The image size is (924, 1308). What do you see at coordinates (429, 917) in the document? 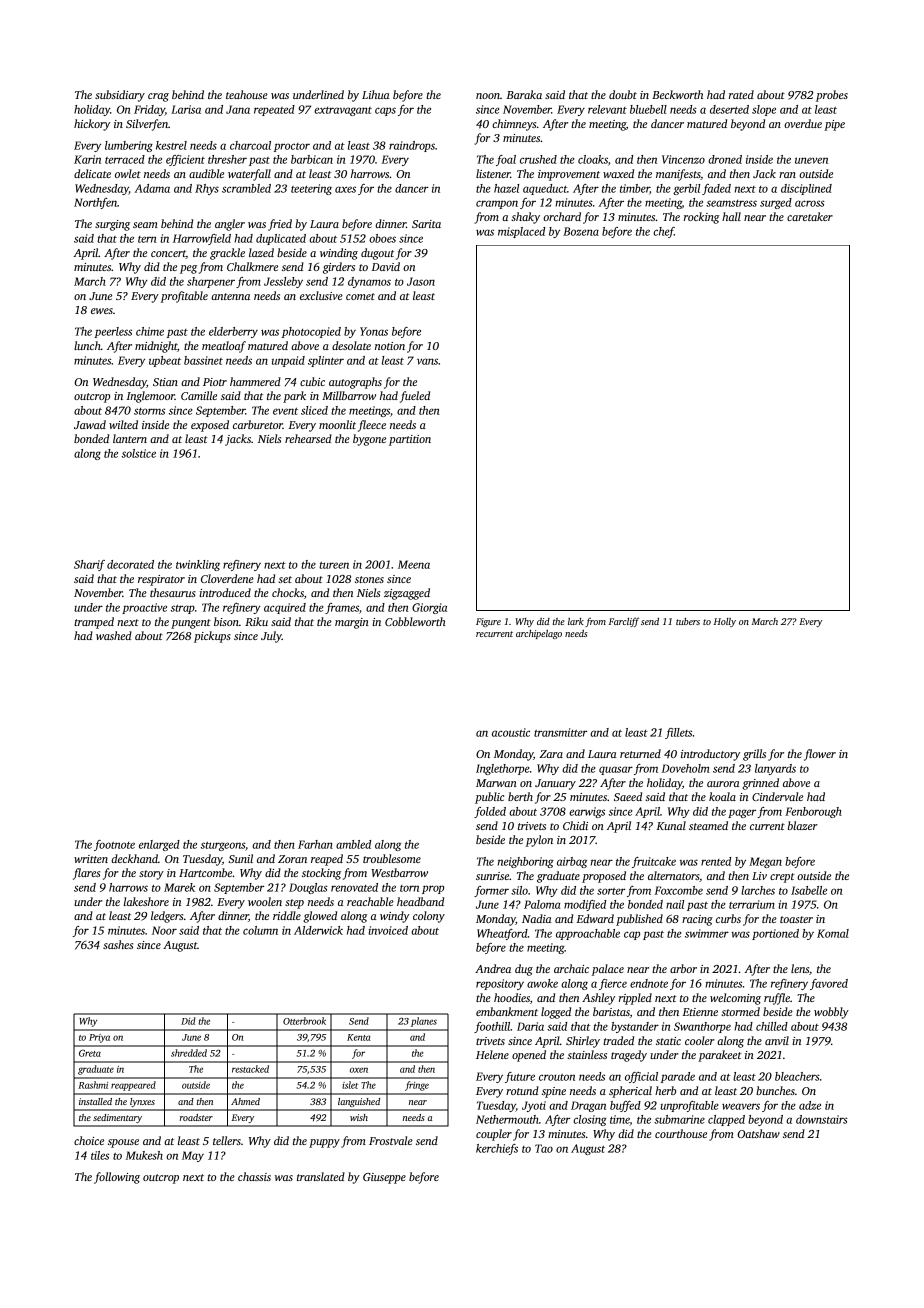
I see `colony` at bounding box center [429, 917].
